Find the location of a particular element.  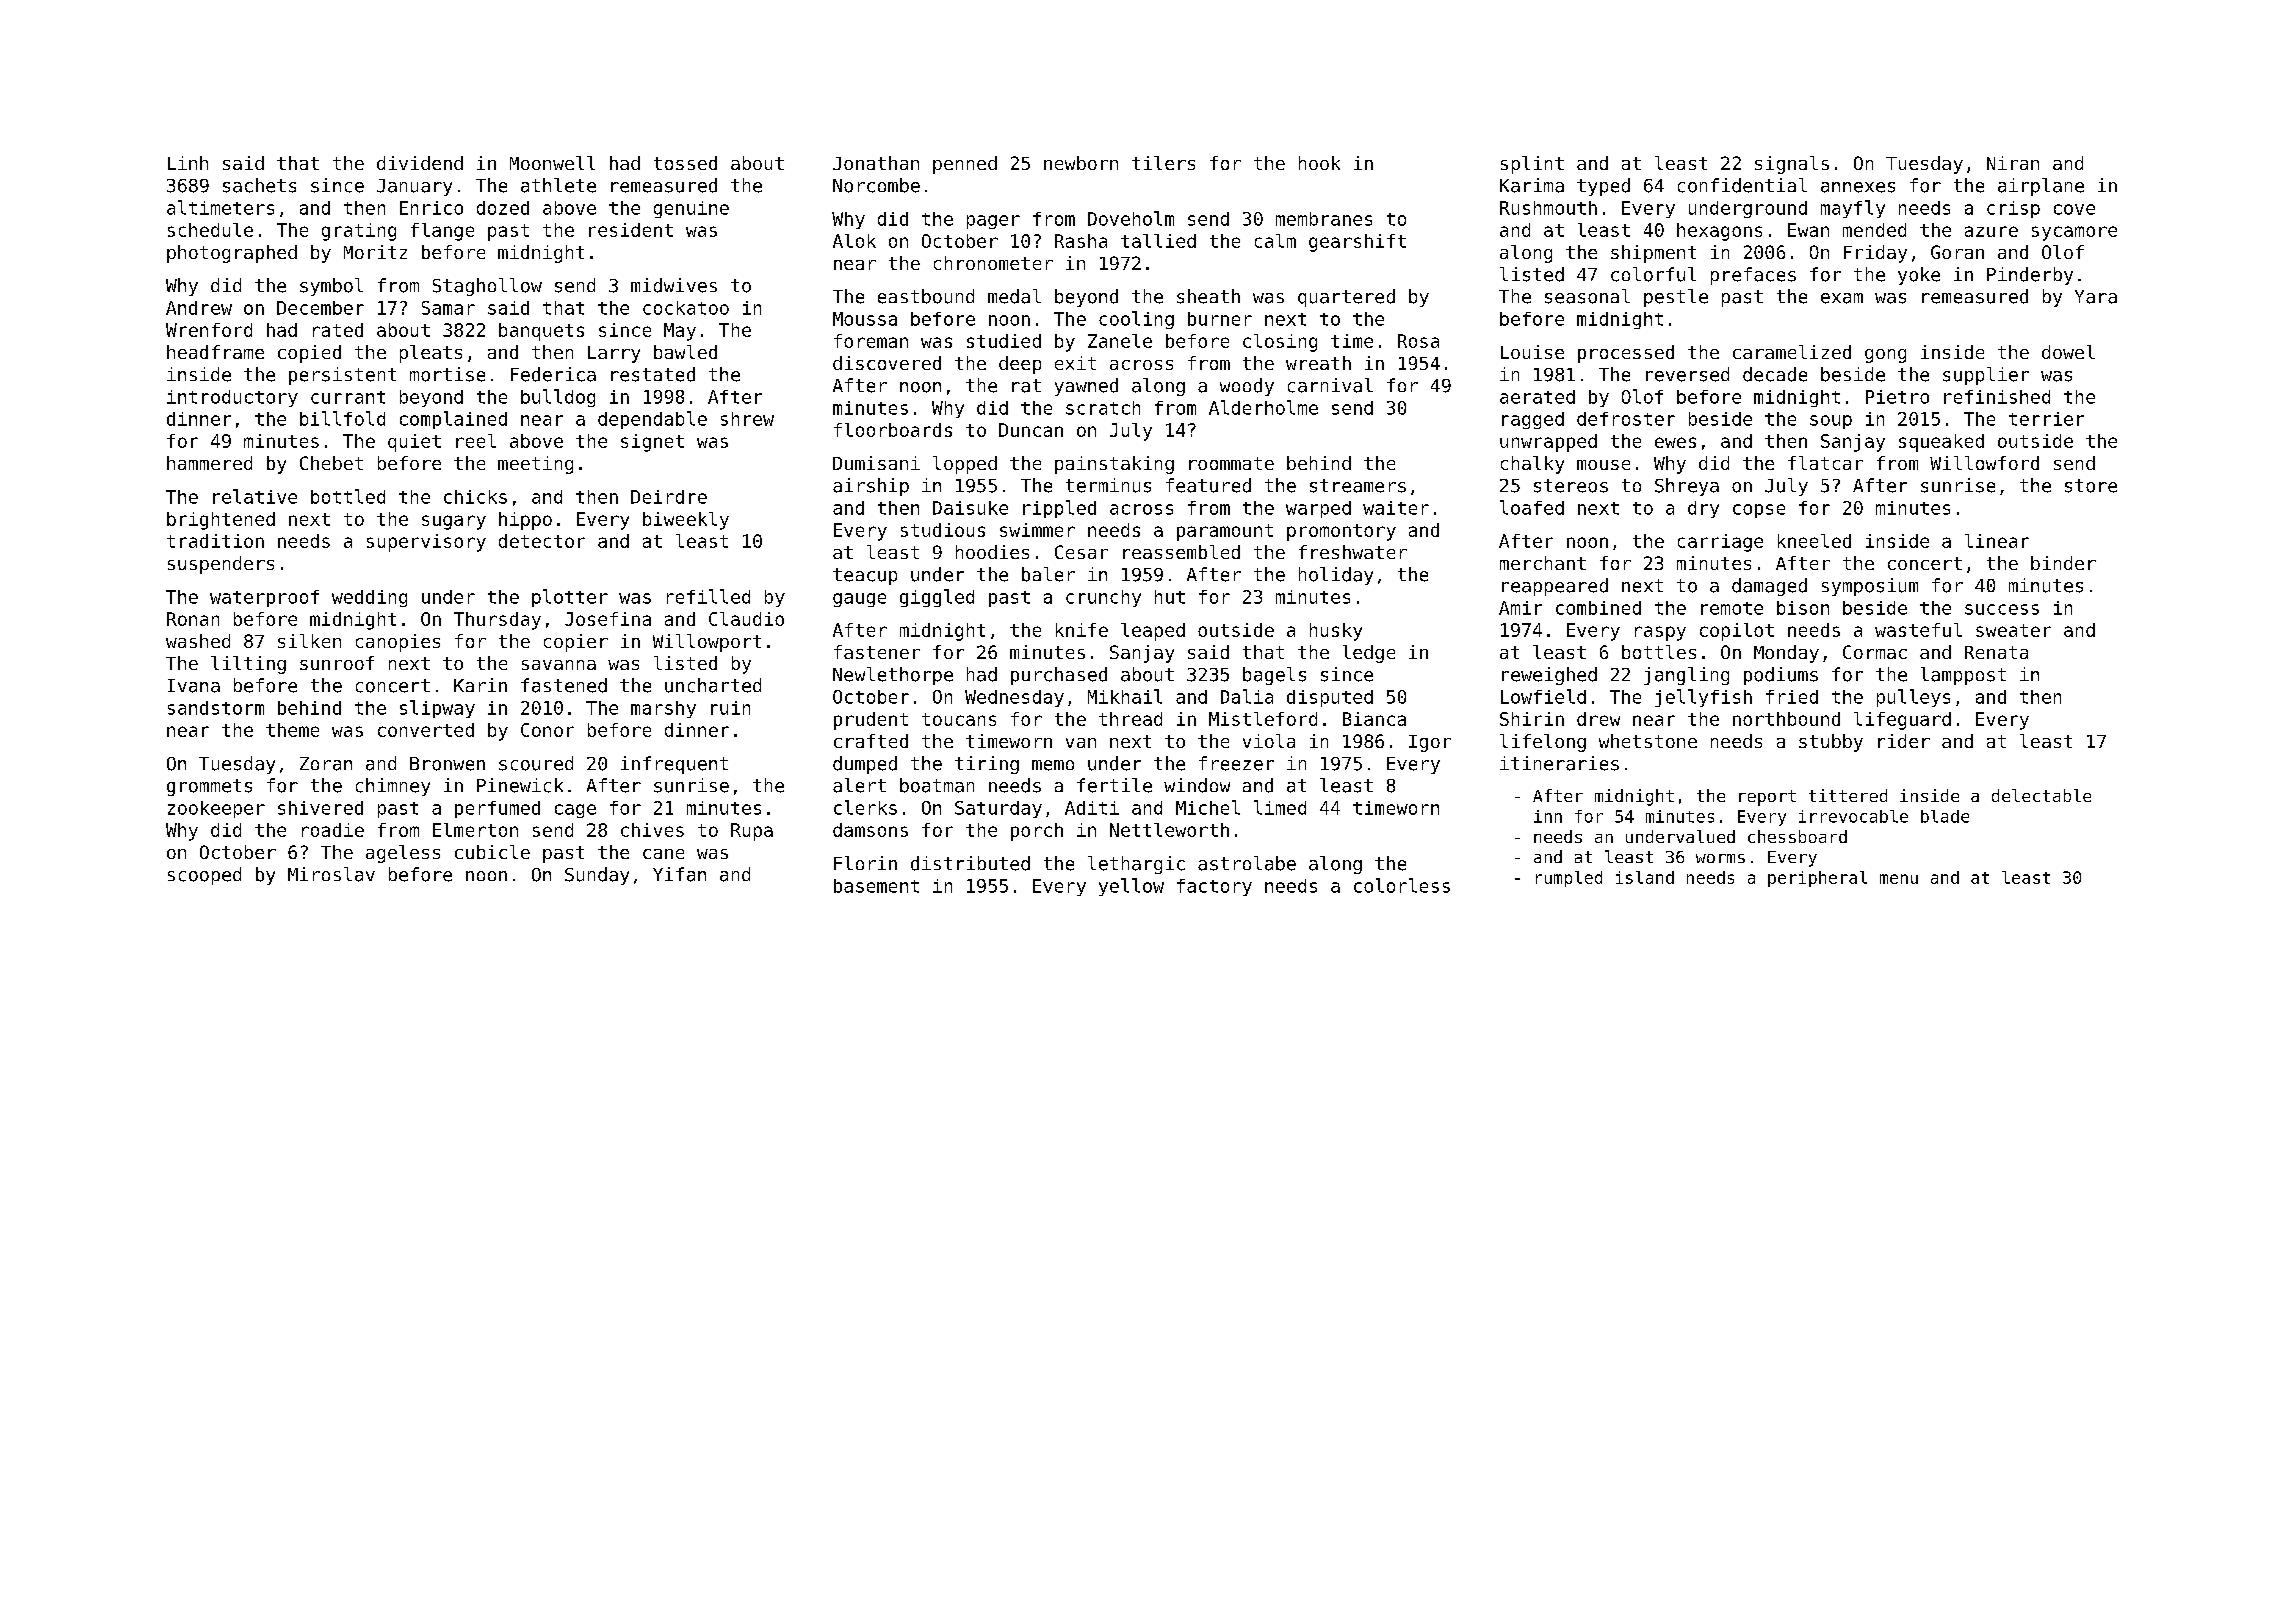

Michel is located at coordinates (1208, 807).
